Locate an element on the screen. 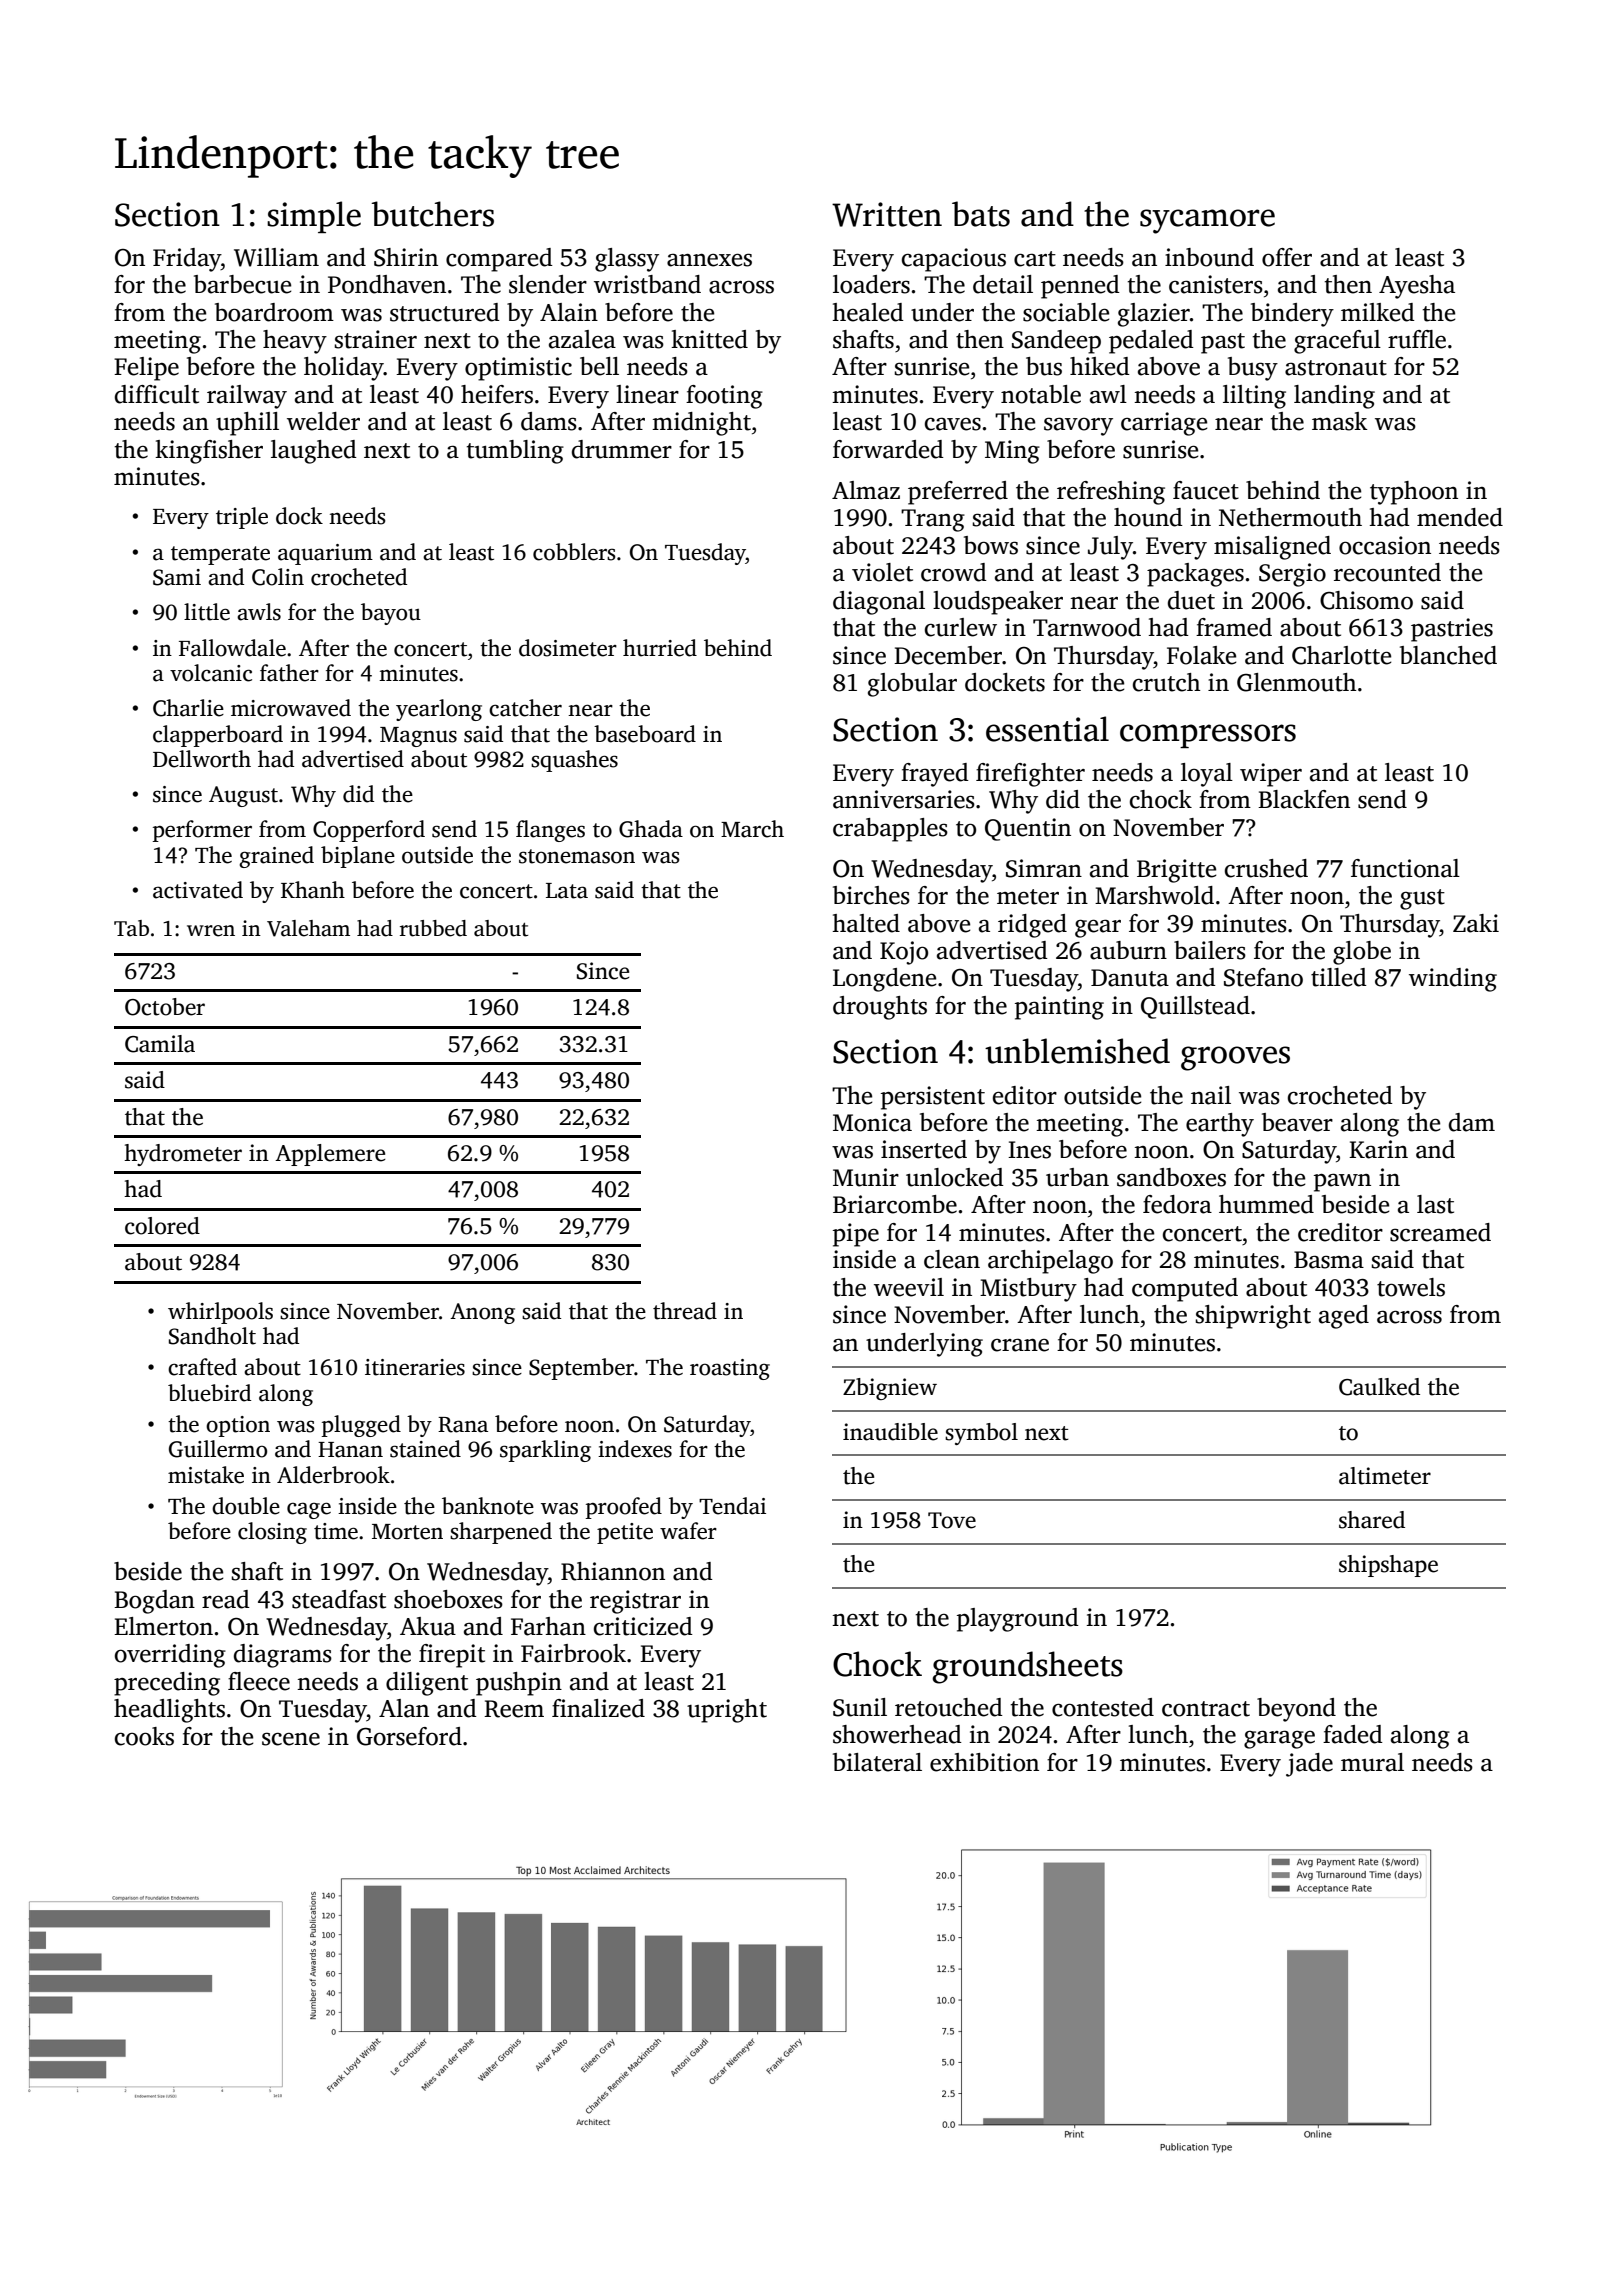 The width and height of the screenshot is (1620, 2292). Karin is located at coordinates (1378, 1149).
